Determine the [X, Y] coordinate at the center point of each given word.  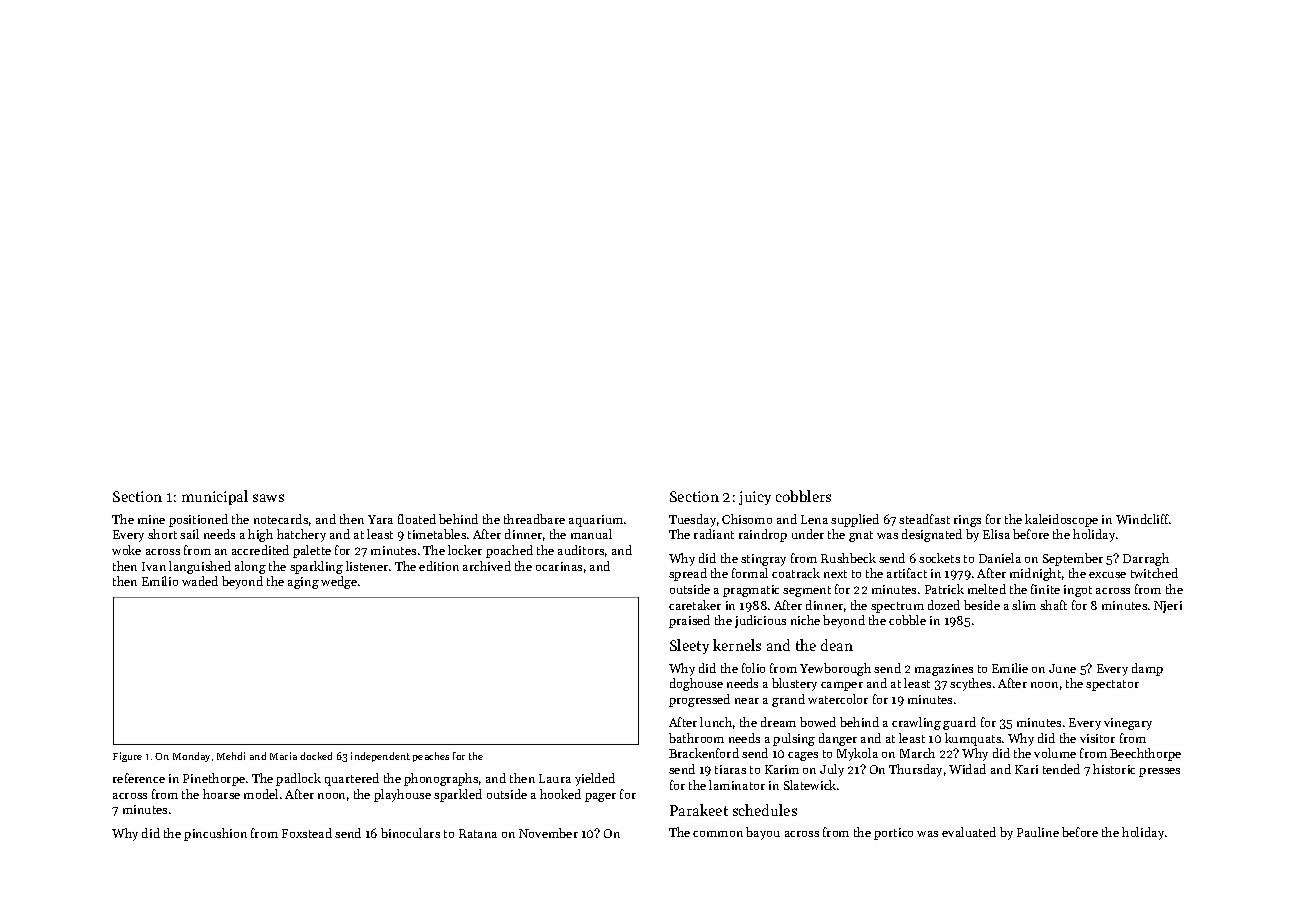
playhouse [402, 795]
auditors [581, 550]
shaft [1053, 605]
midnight [1035, 574]
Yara [380, 519]
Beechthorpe [1145, 754]
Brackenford [704, 753]
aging [303, 583]
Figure [127, 757]
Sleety [689, 646]
